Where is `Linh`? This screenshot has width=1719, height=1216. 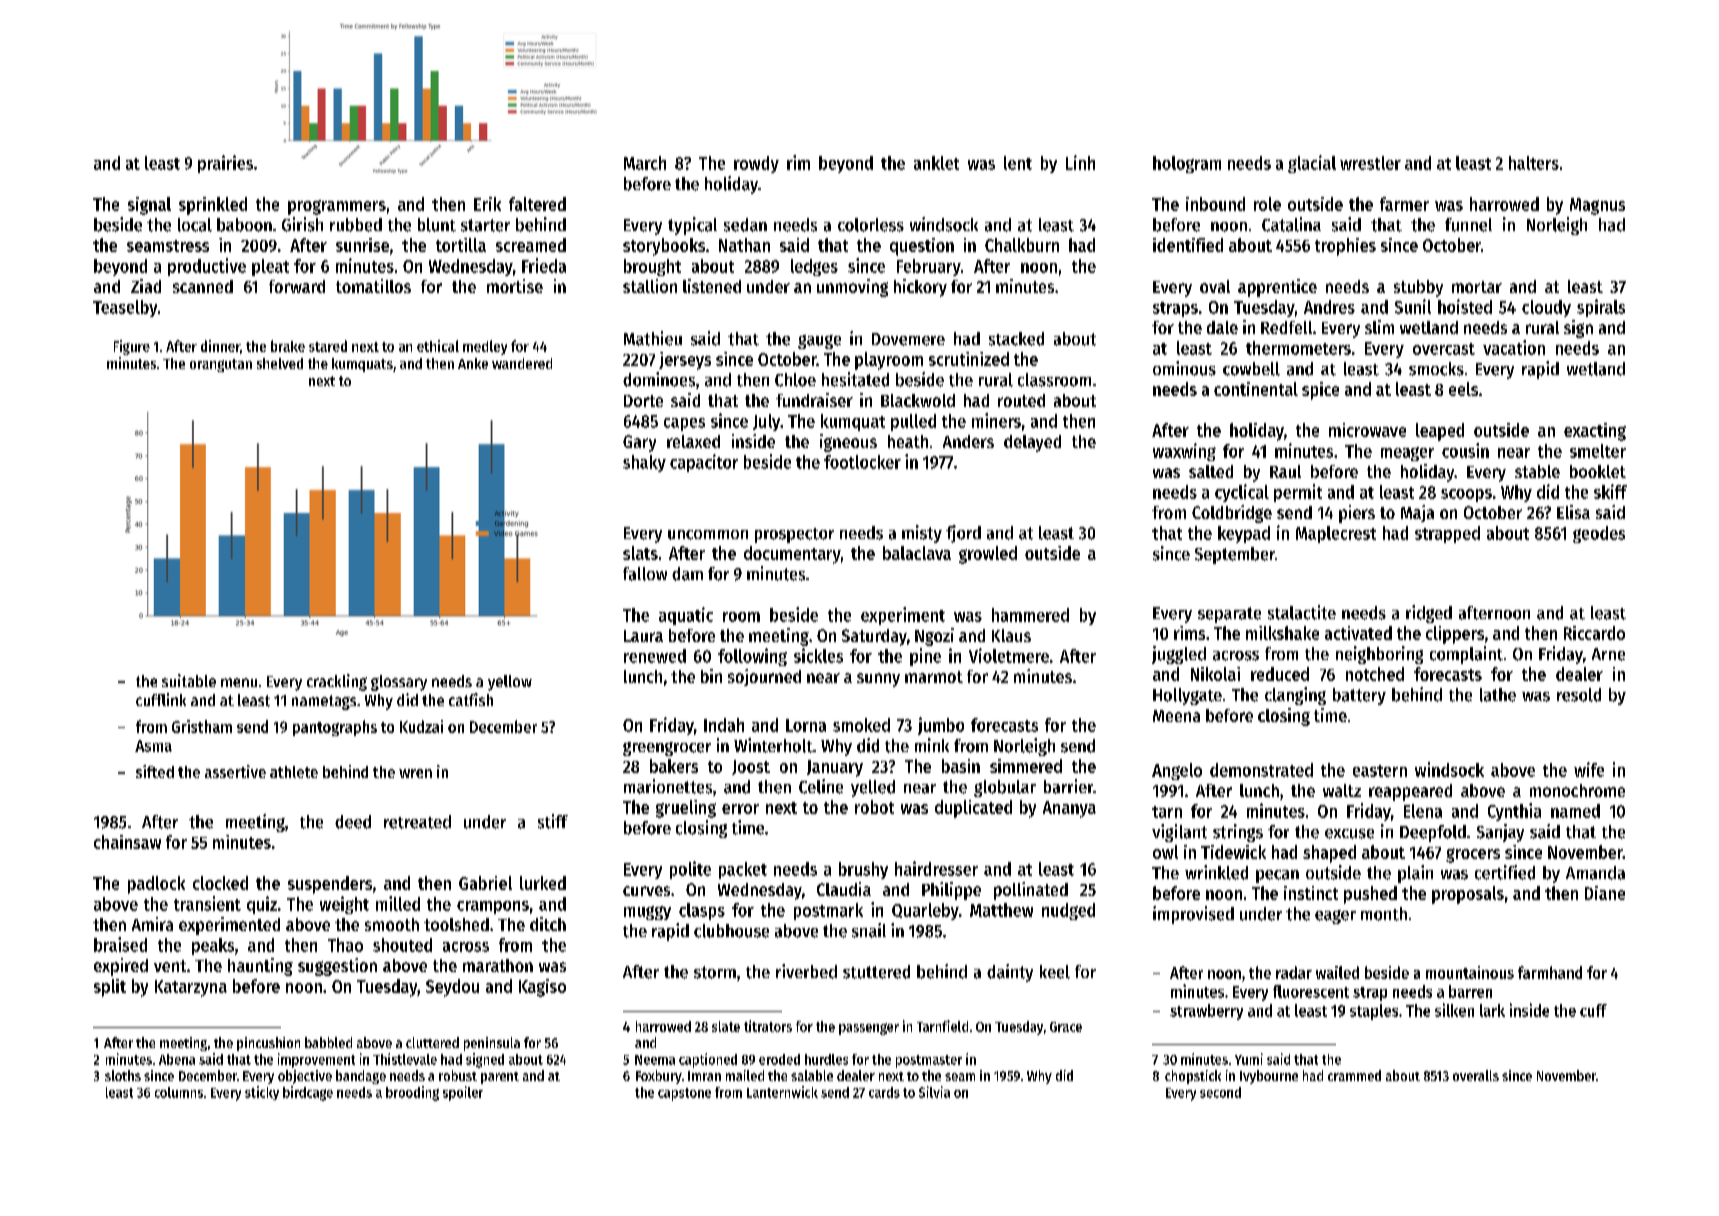 Linh is located at coordinates (1080, 162).
